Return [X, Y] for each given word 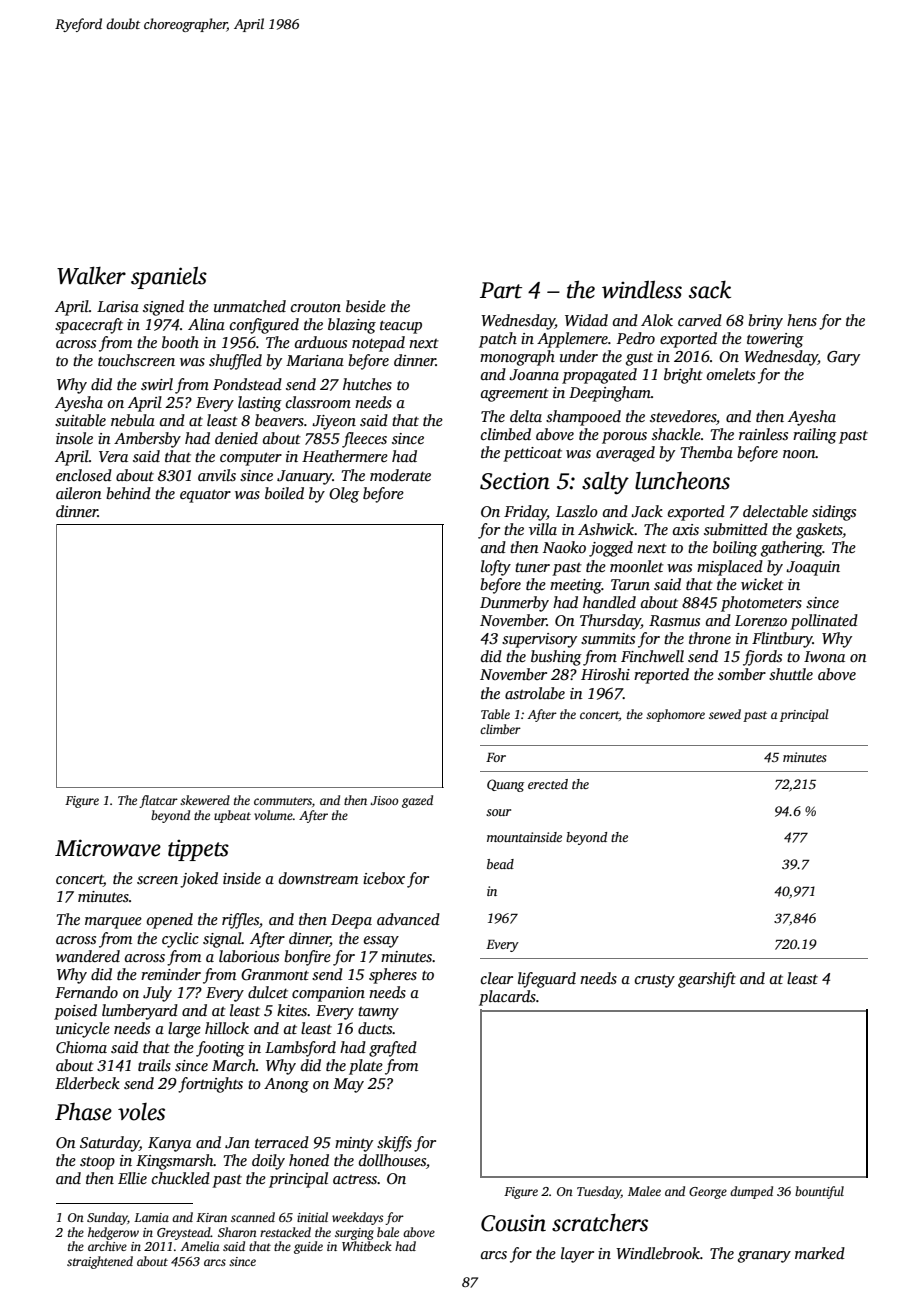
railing [815, 436]
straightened [100, 1262]
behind [128, 493]
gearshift [707, 980]
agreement [515, 395]
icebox [384, 878]
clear [497, 978]
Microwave [108, 848]
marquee [113, 923]
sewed [725, 714]
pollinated [824, 622]
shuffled [235, 362]
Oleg [344, 495]
